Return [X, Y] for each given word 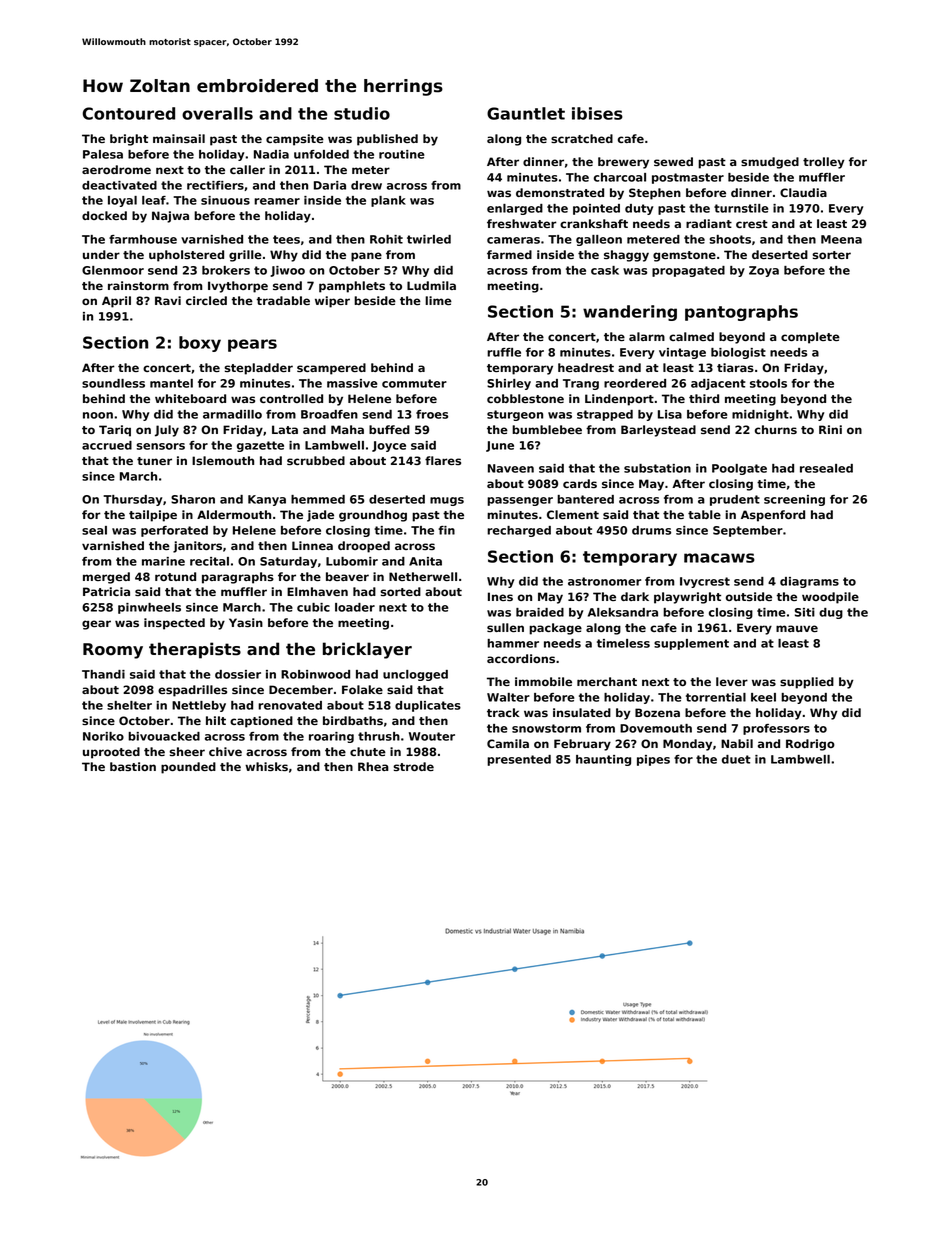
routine [402, 154]
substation [657, 468]
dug [831, 613]
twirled [429, 239]
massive [352, 383]
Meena [841, 239]
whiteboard [190, 398]
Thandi [103, 674]
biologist [738, 353]
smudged [770, 163]
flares [443, 460]
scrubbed [316, 460]
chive [225, 751]
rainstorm [138, 285]
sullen [505, 627]
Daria [330, 185]
